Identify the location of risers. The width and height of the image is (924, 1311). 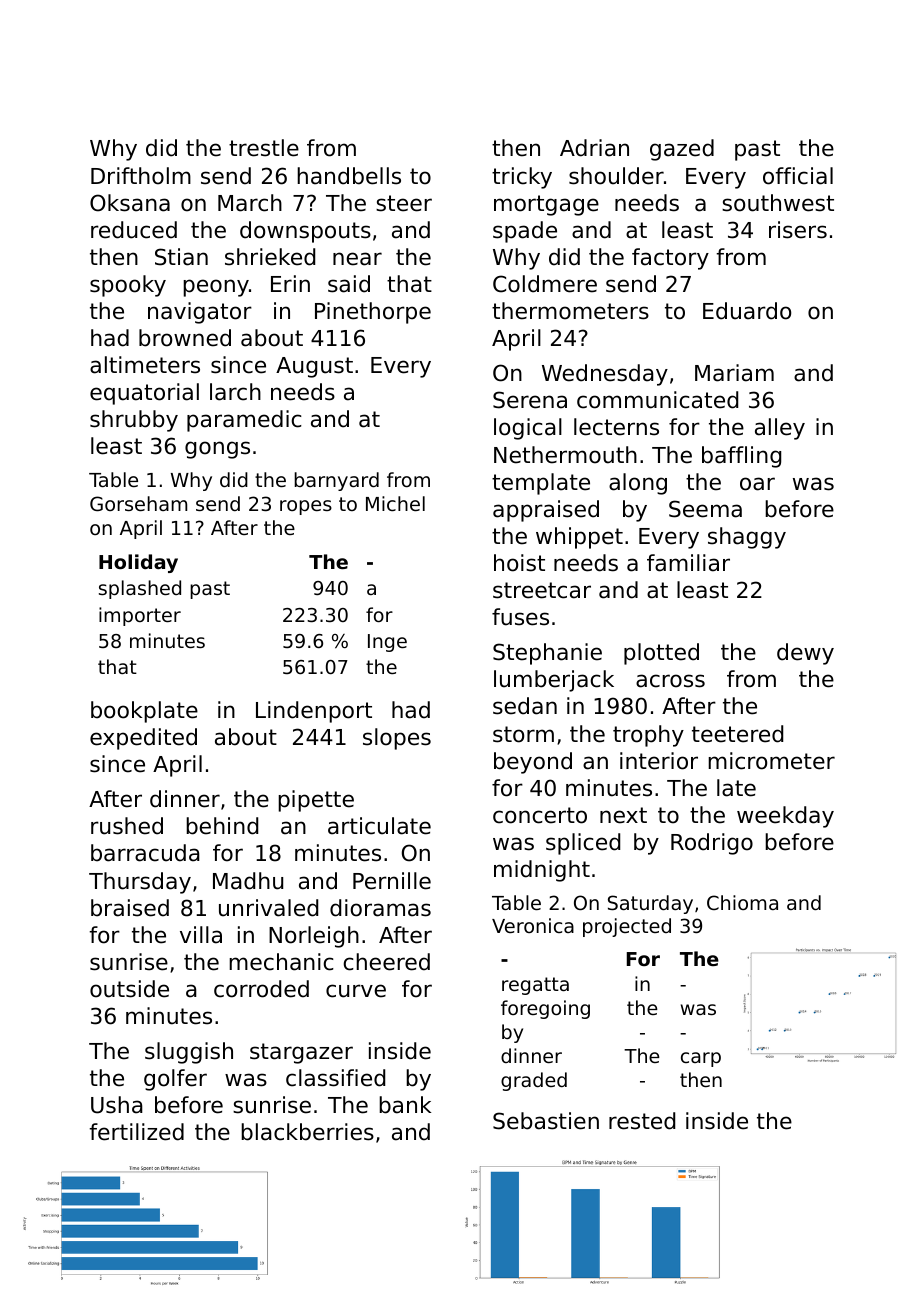
(798, 230).
